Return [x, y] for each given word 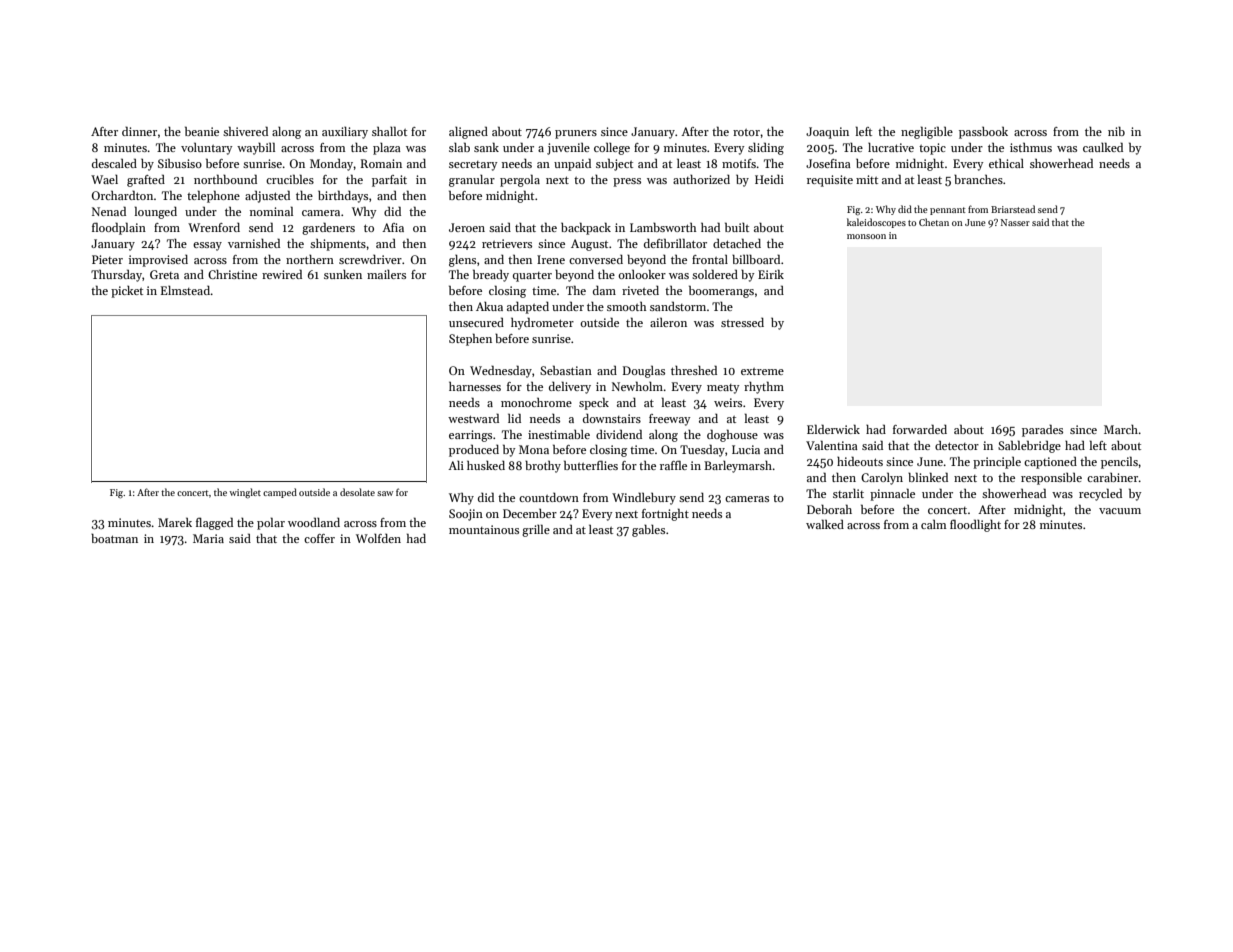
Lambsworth [663, 227]
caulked [1103, 147]
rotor [746, 132]
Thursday [116, 275]
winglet [245, 493]
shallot [389, 131]
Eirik [771, 274]
